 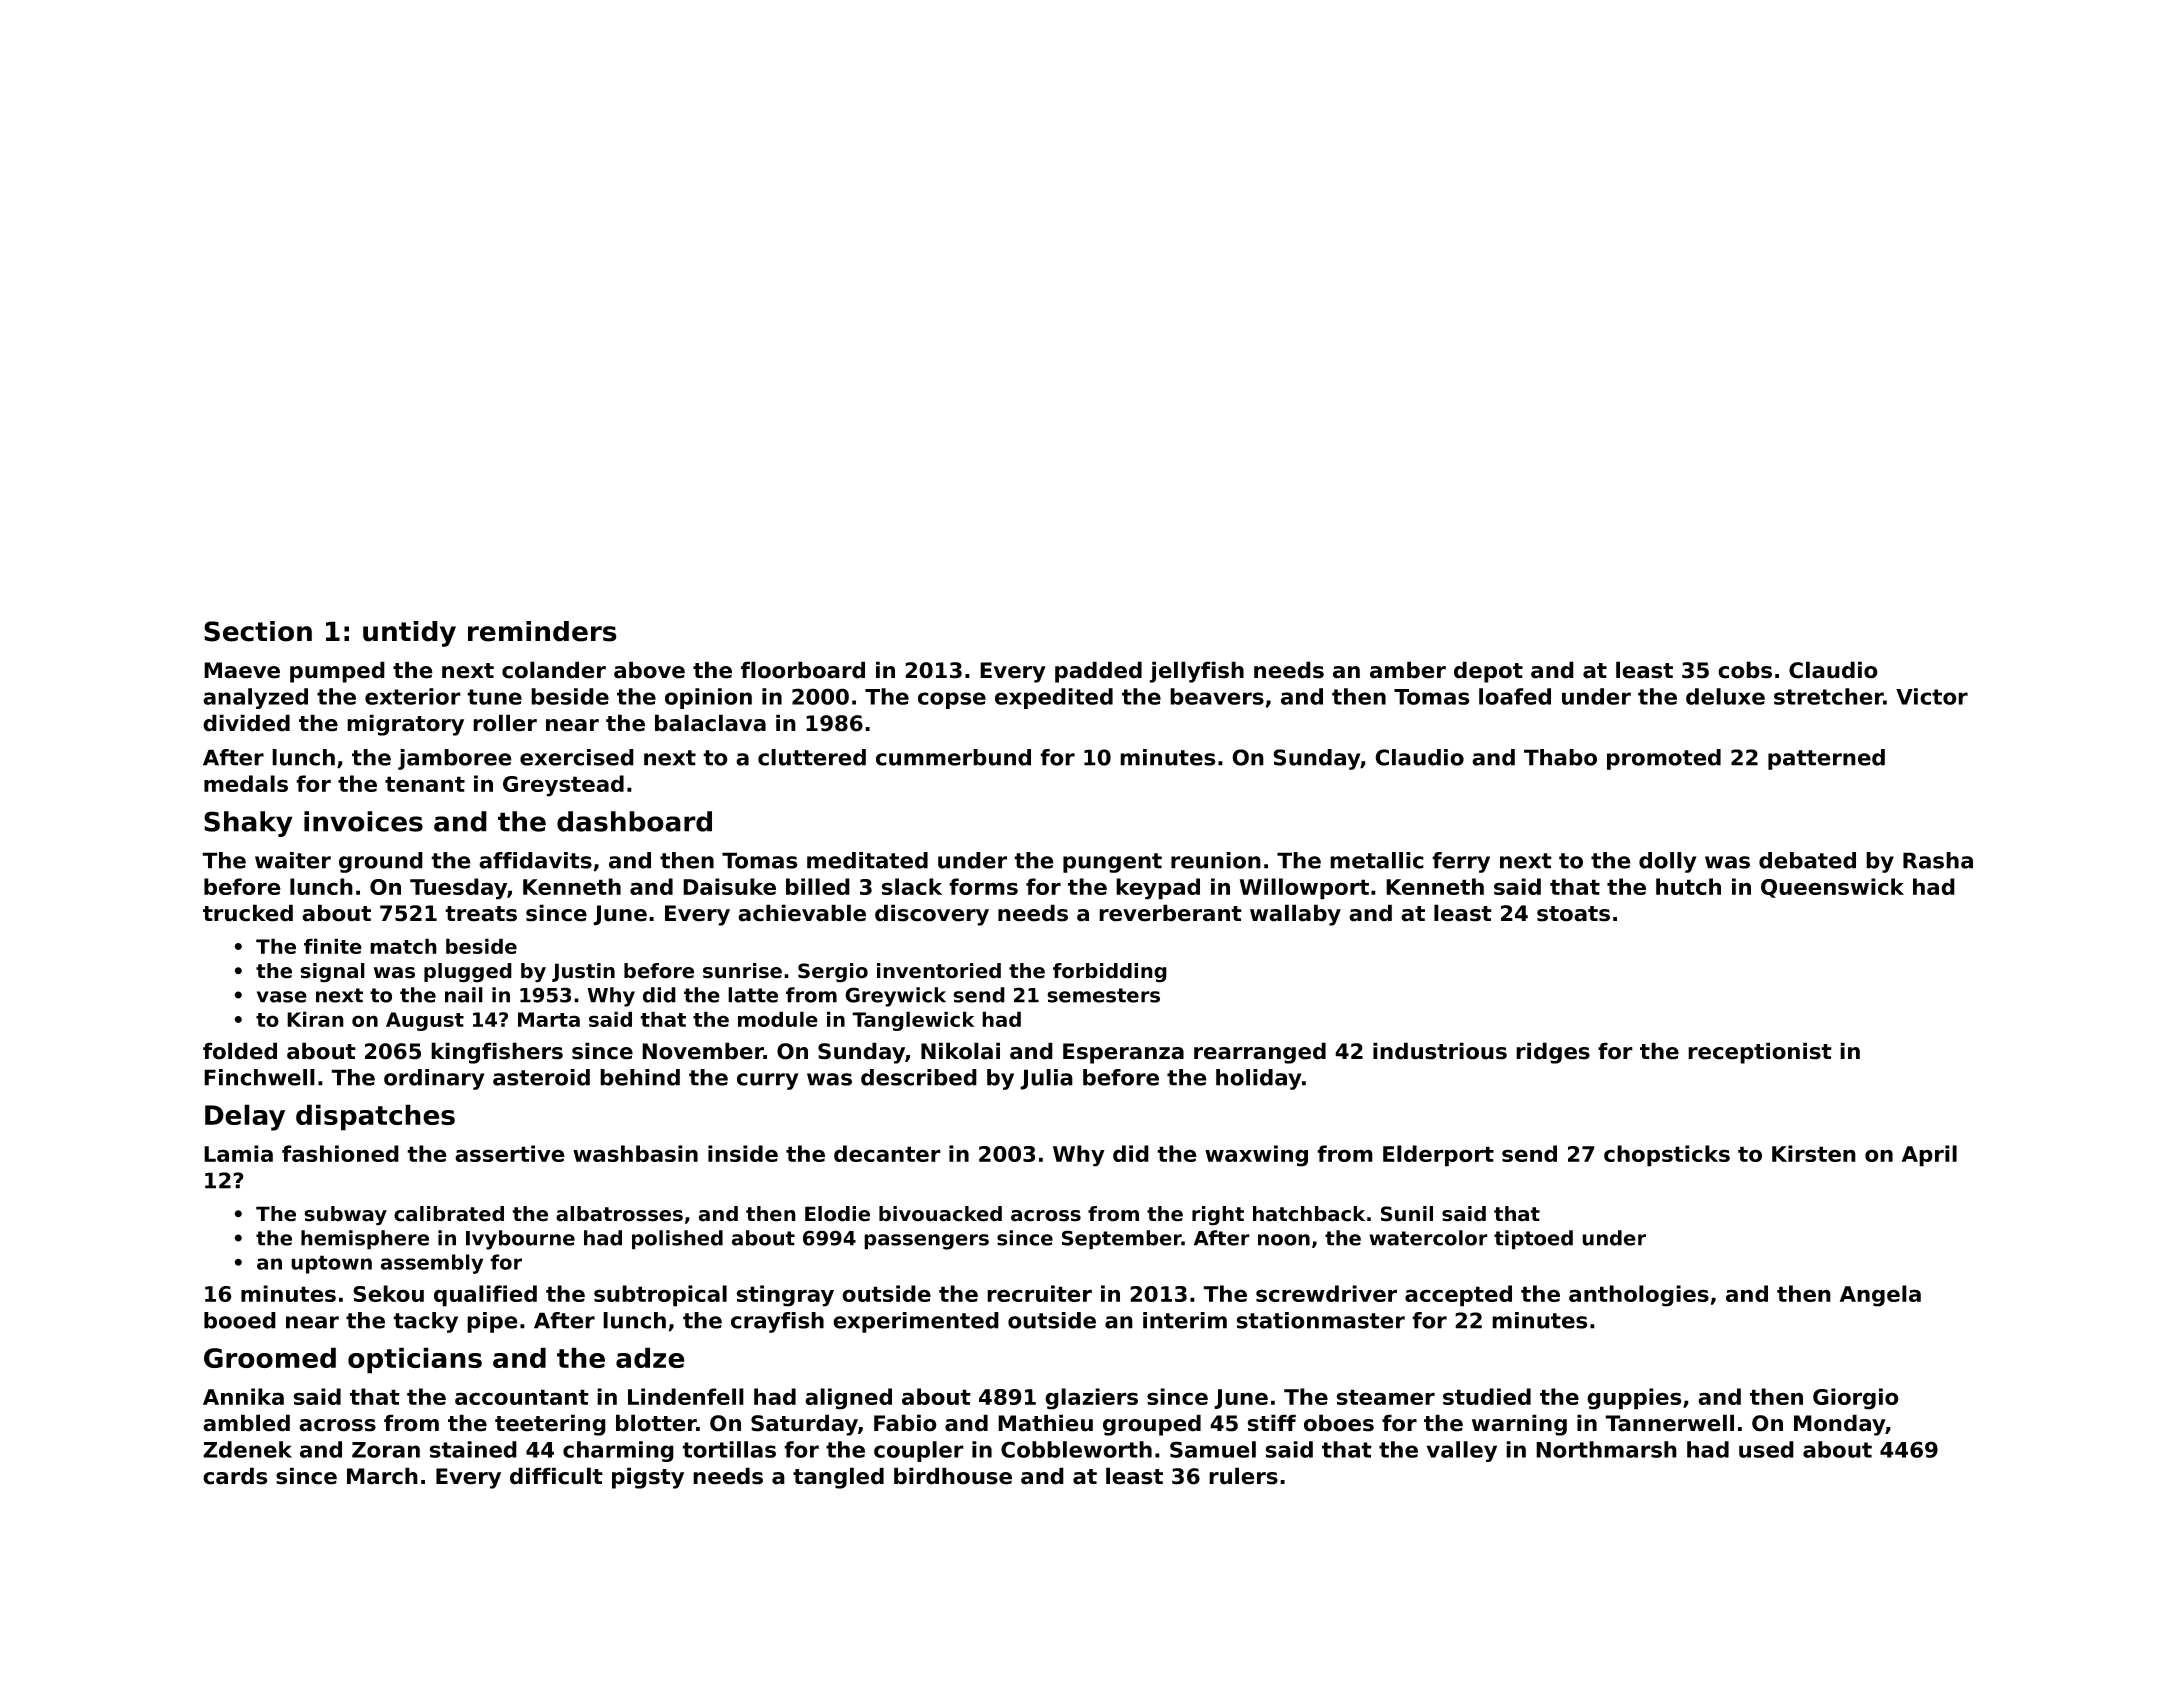 What do you see at coordinates (1814, 1153) in the screenshot?
I see `Kirsten` at bounding box center [1814, 1153].
